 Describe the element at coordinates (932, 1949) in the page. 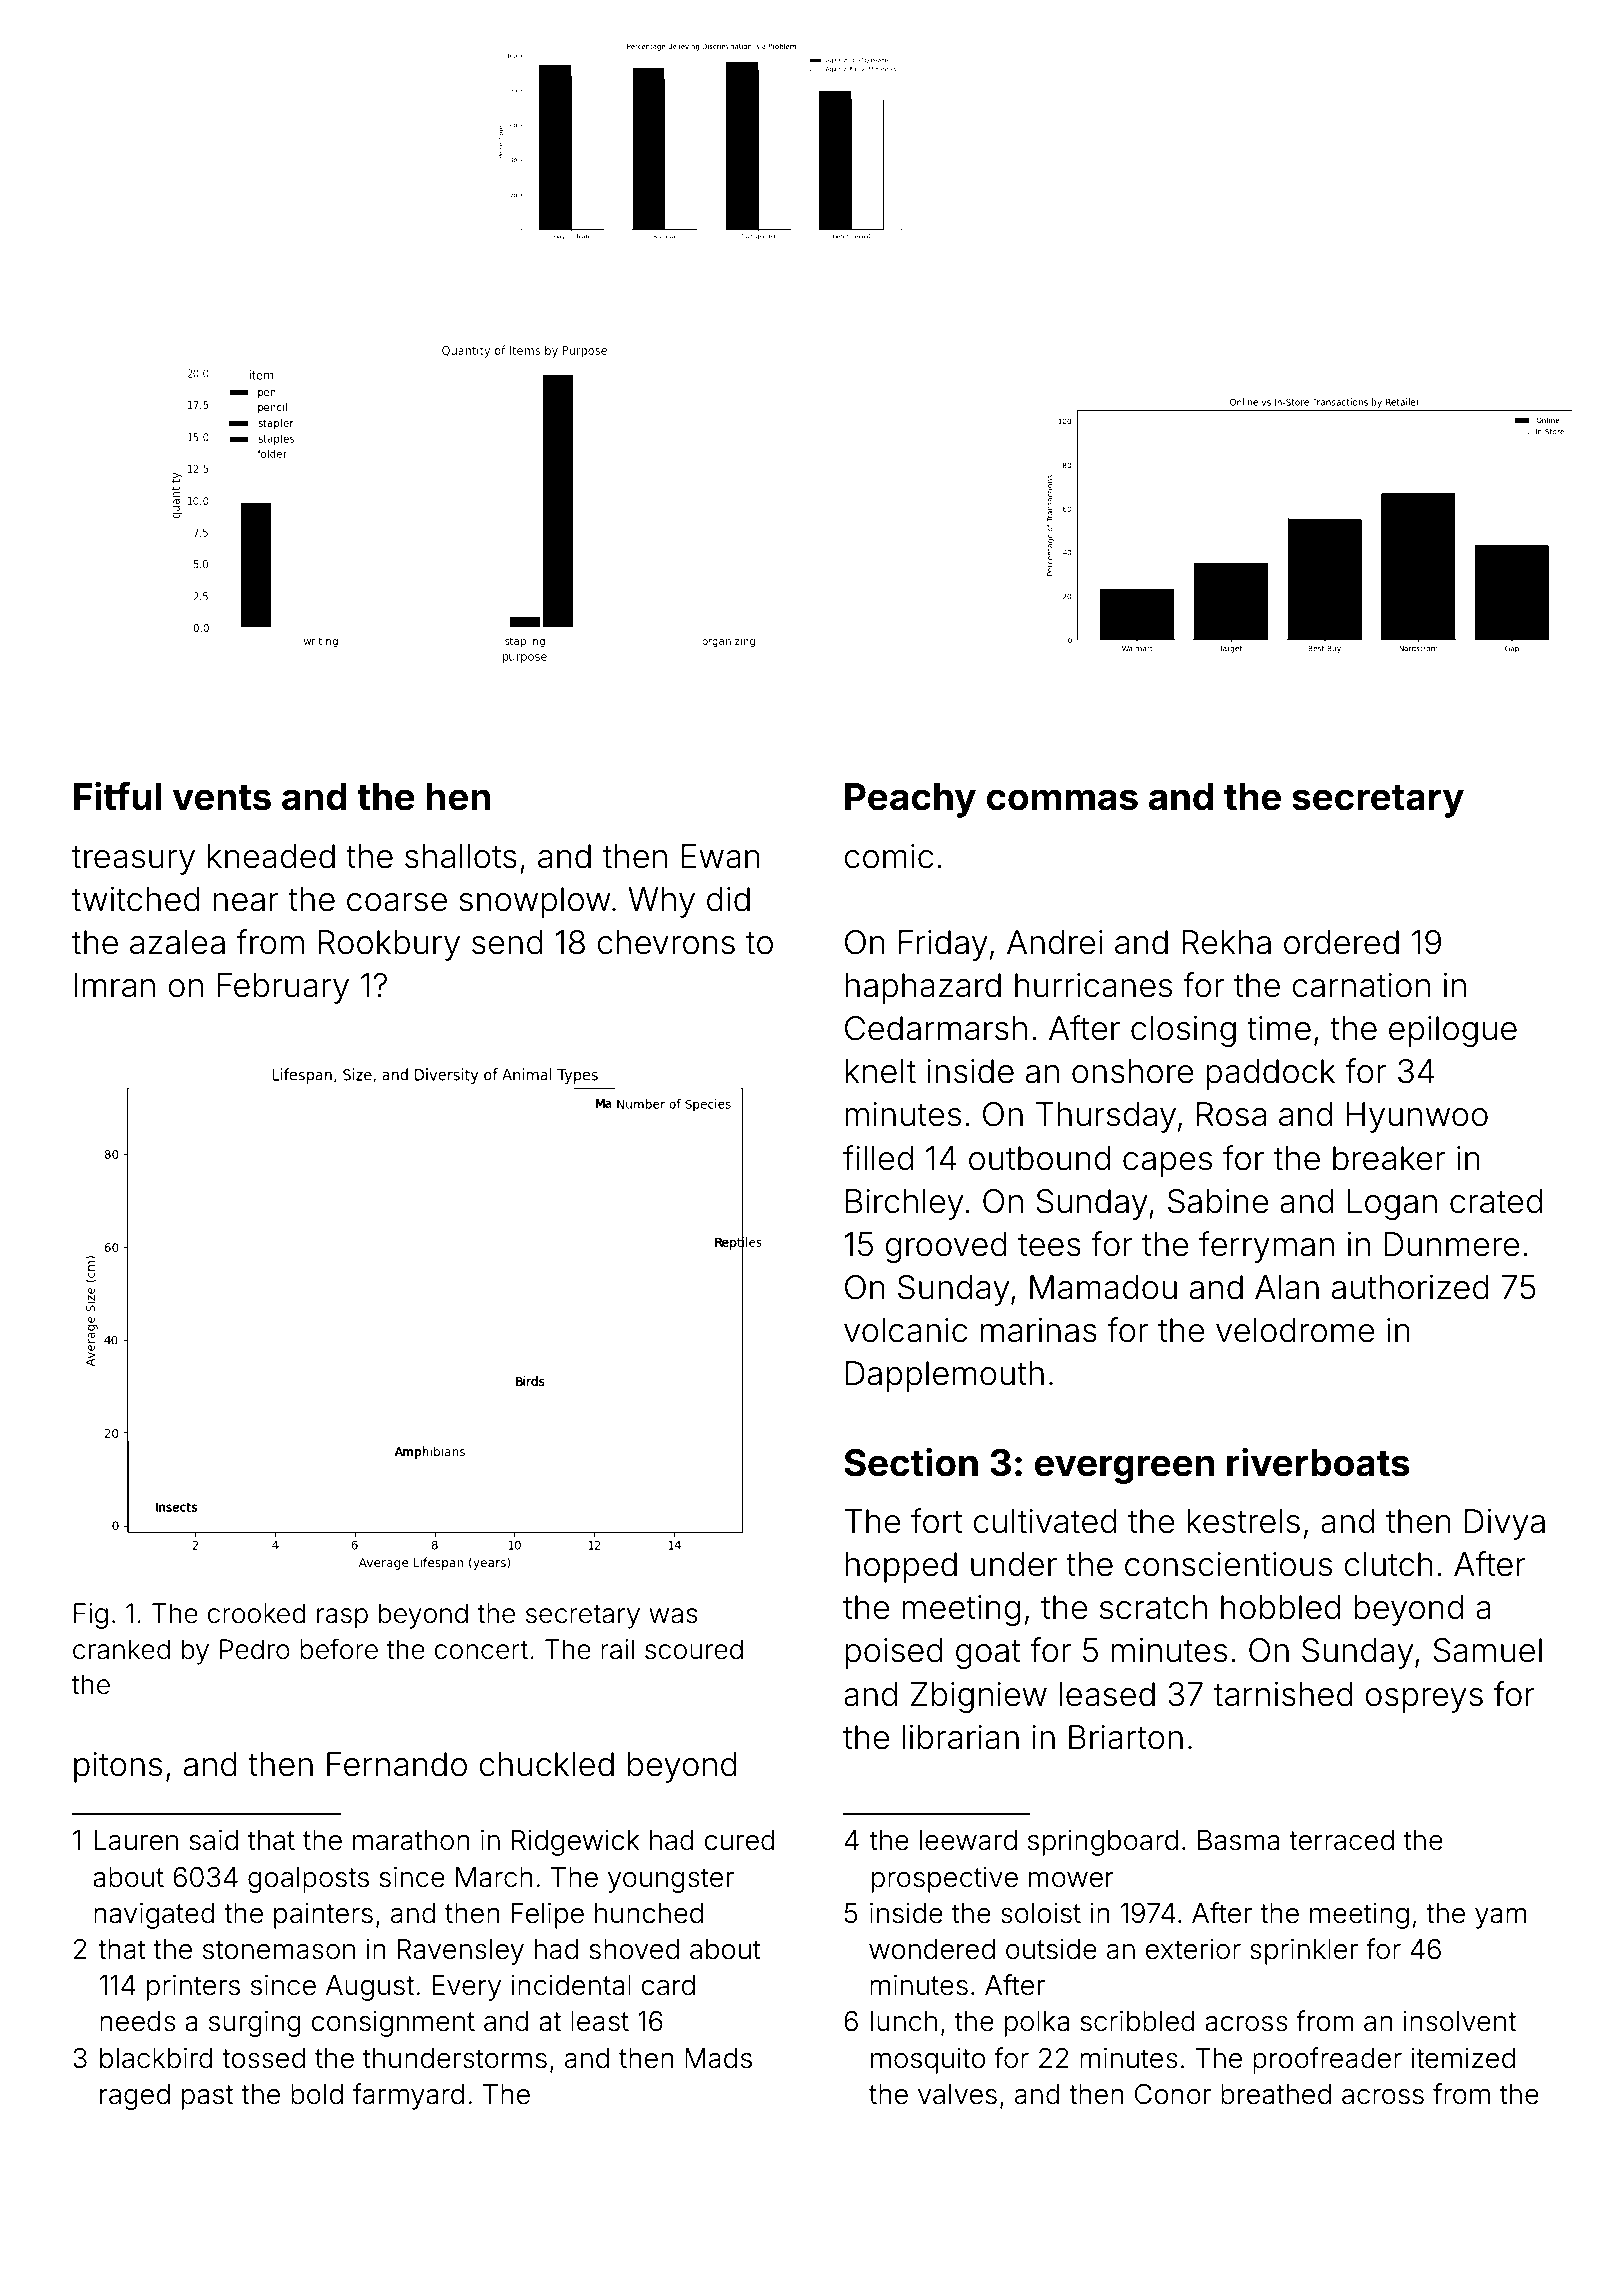

I see `wondered` at that location.
